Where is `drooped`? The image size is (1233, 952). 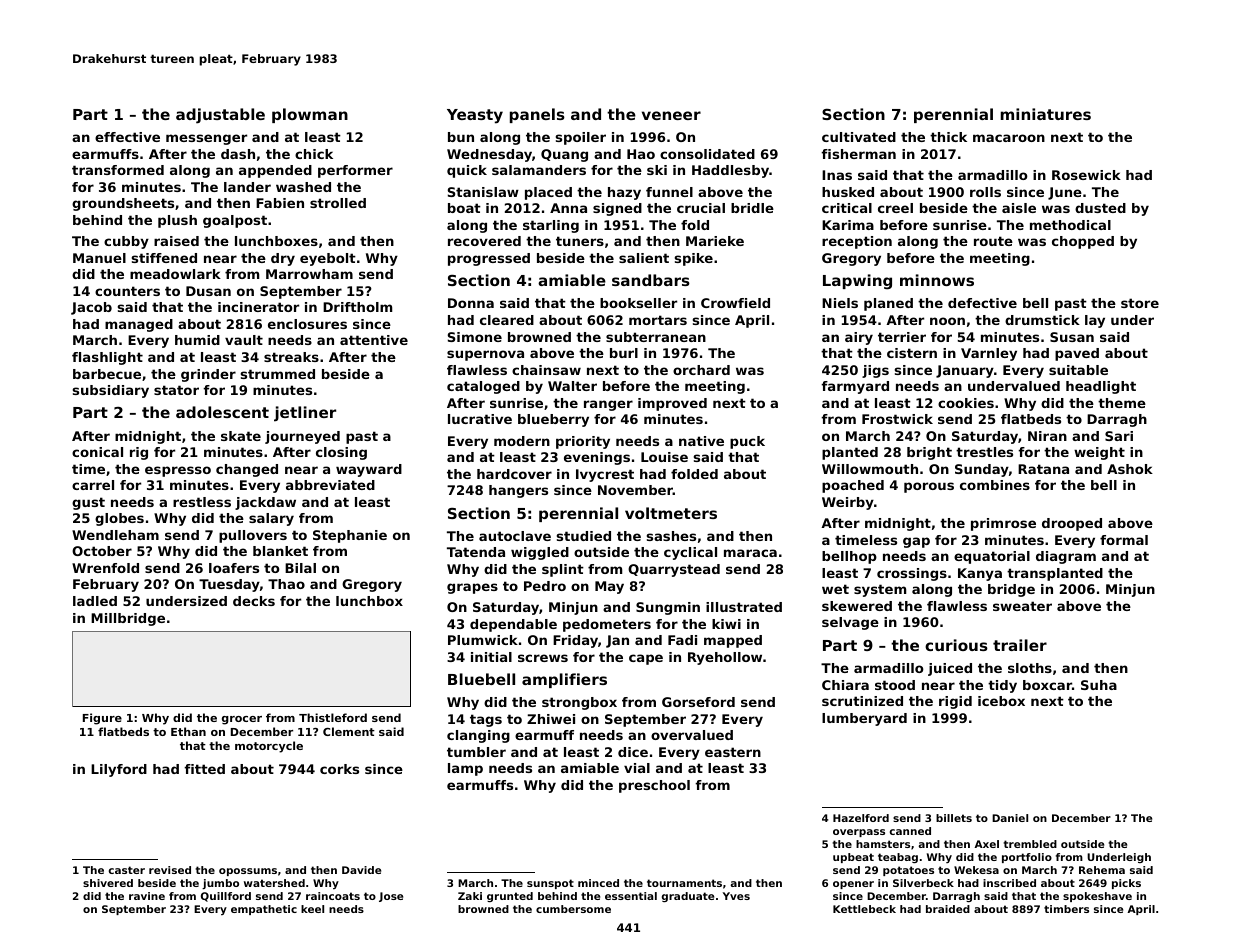 drooped is located at coordinates (1072, 524).
